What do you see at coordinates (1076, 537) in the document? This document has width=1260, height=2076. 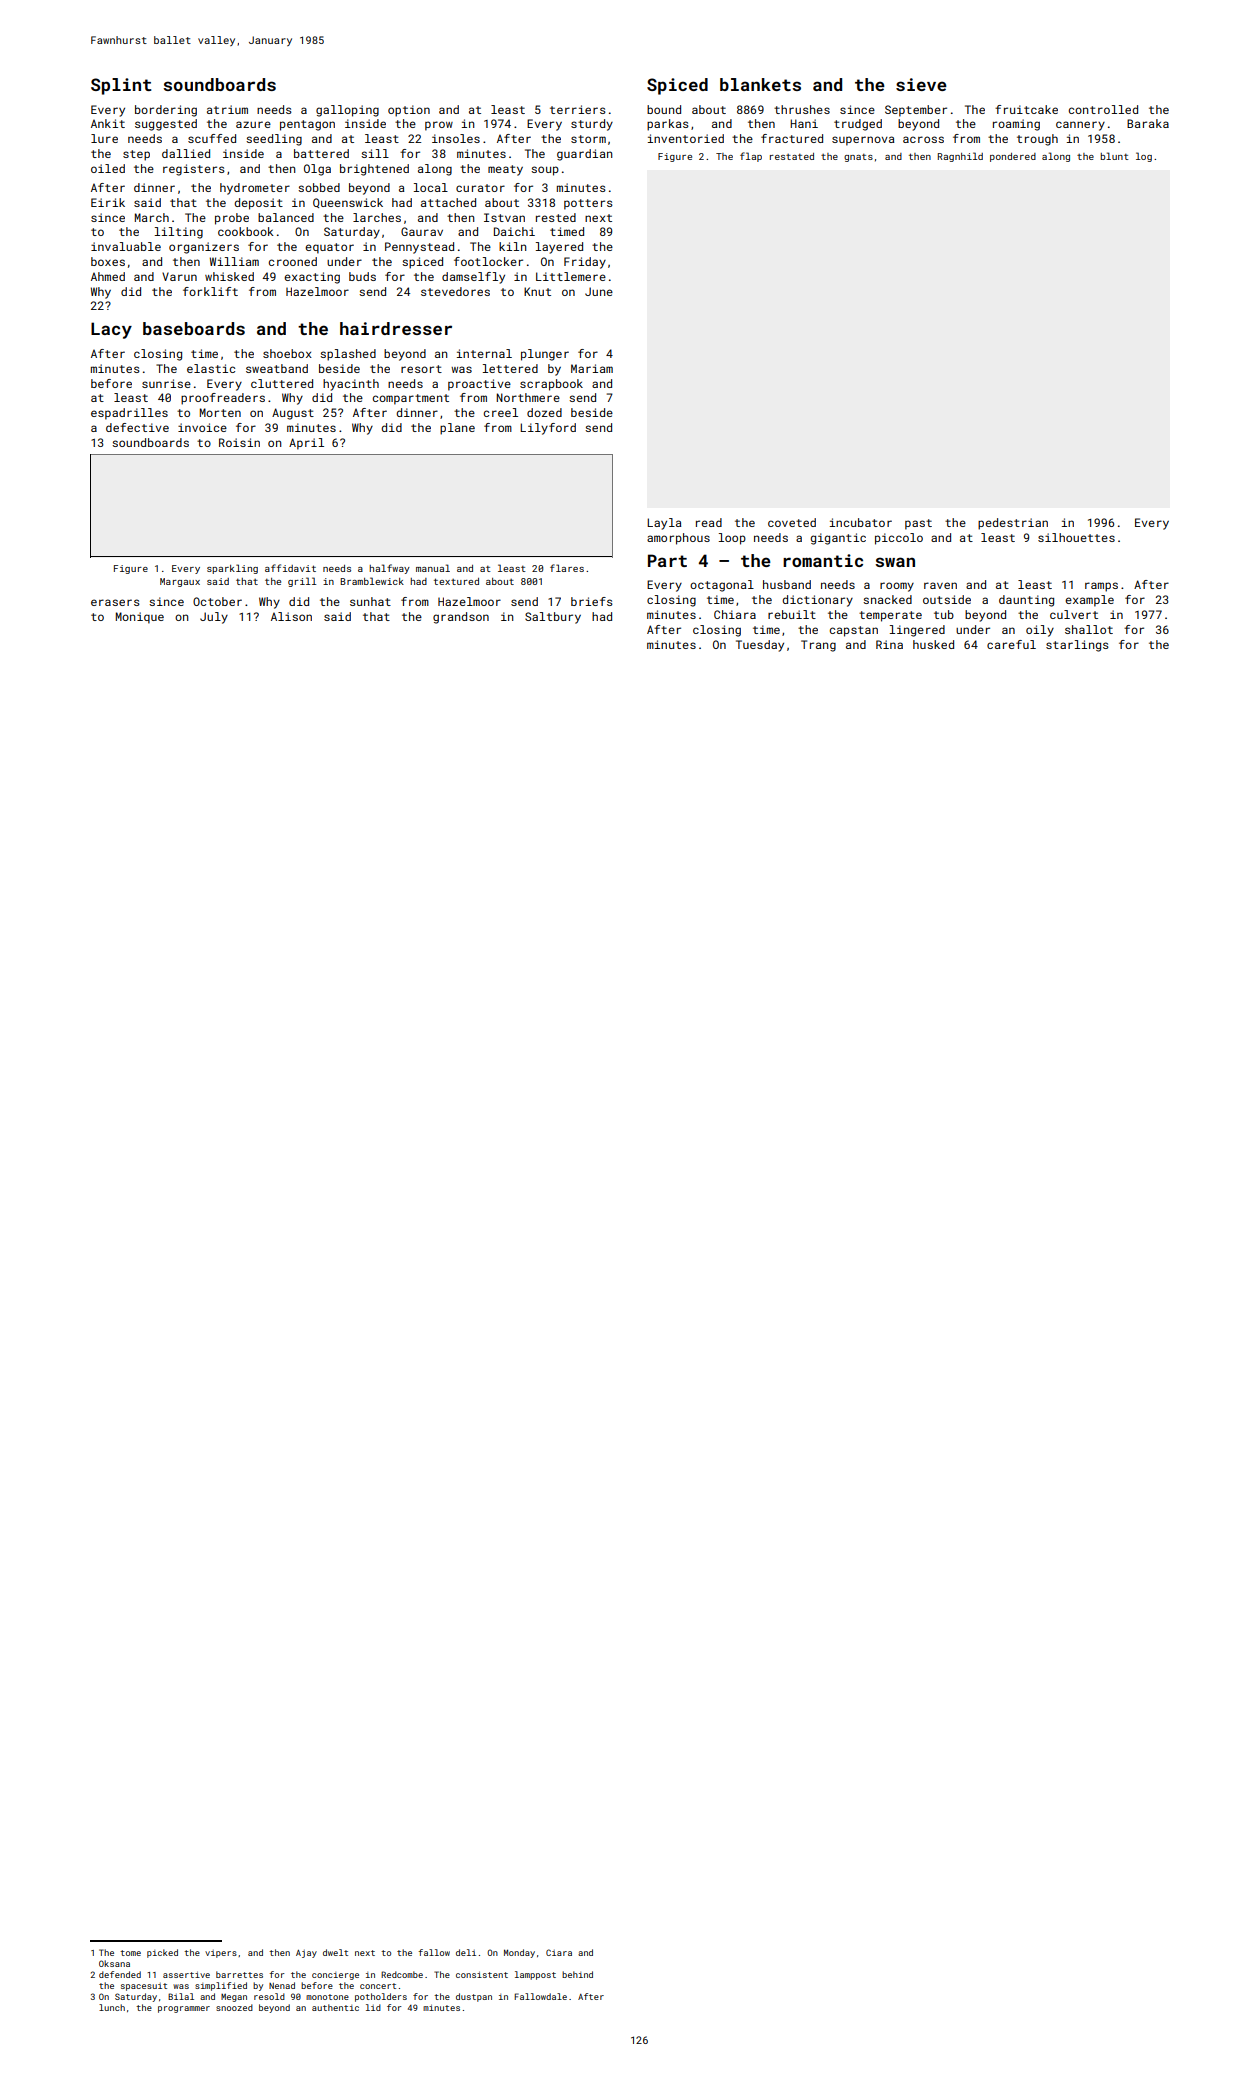 I see `silhouettes` at bounding box center [1076, 537].
